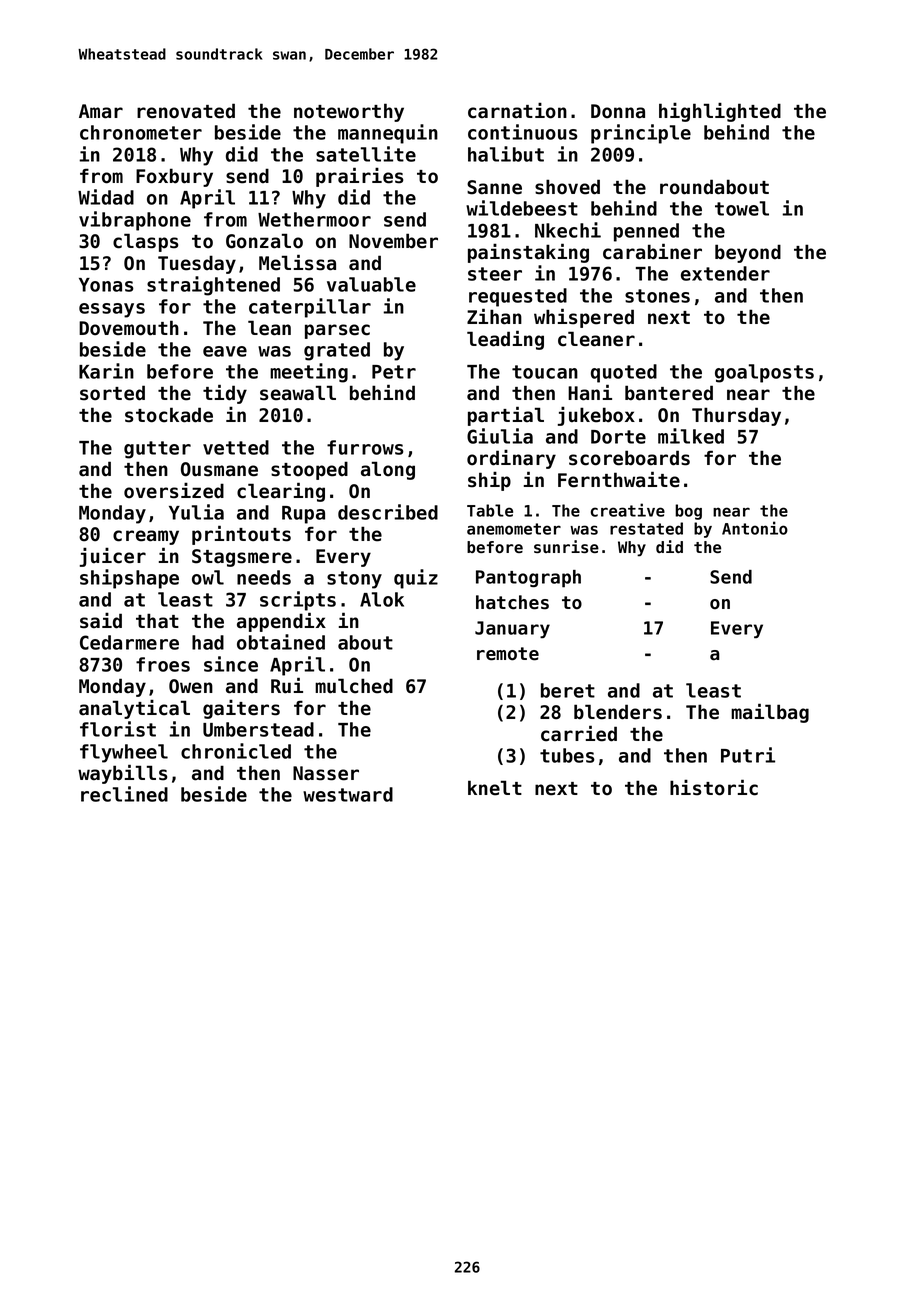 The width and height of the screenshot is (908, 1316). I want to click on valuable, so click(371, 284).
